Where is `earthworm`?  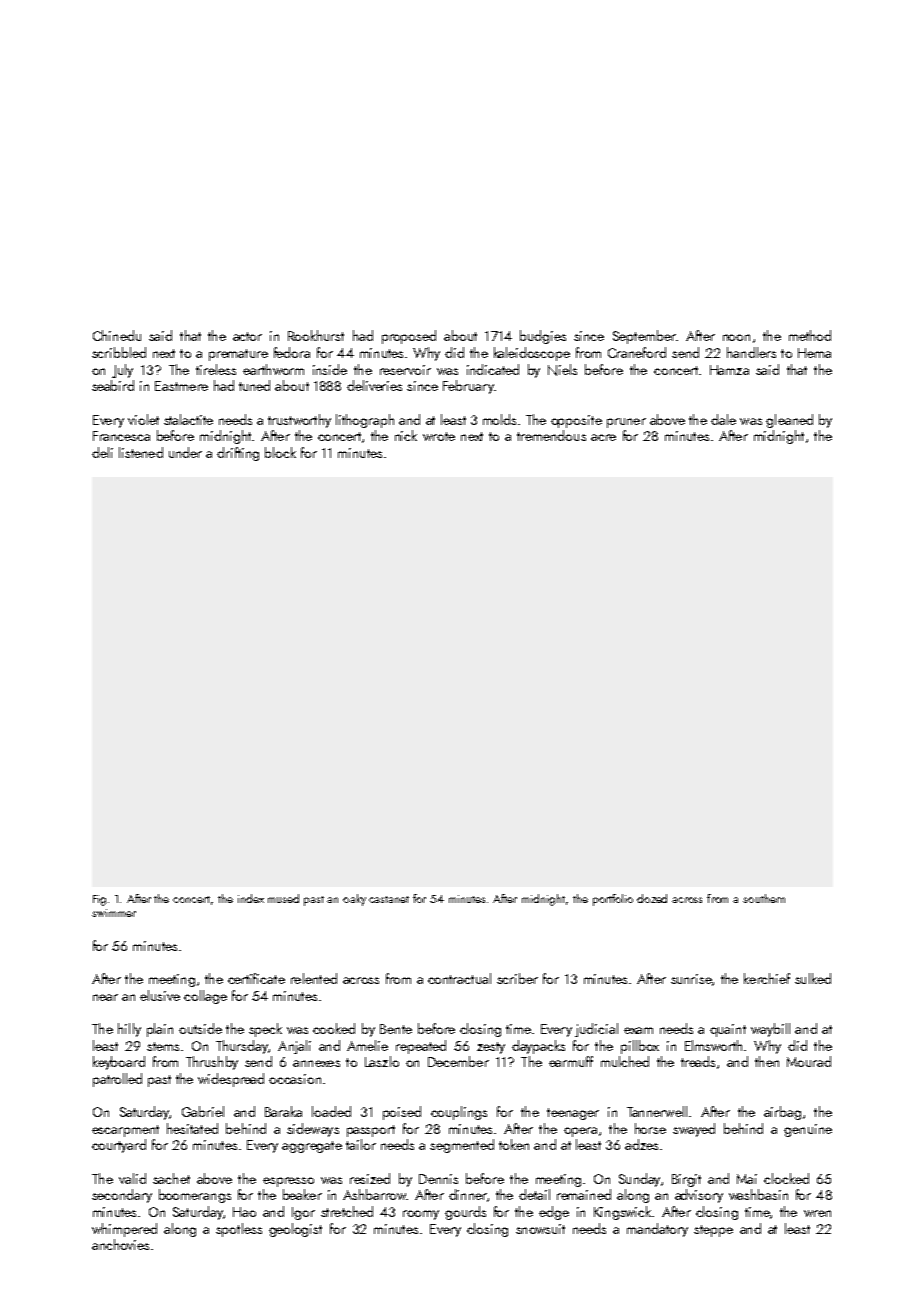 earthworm is located at coordinates (273, 369).
